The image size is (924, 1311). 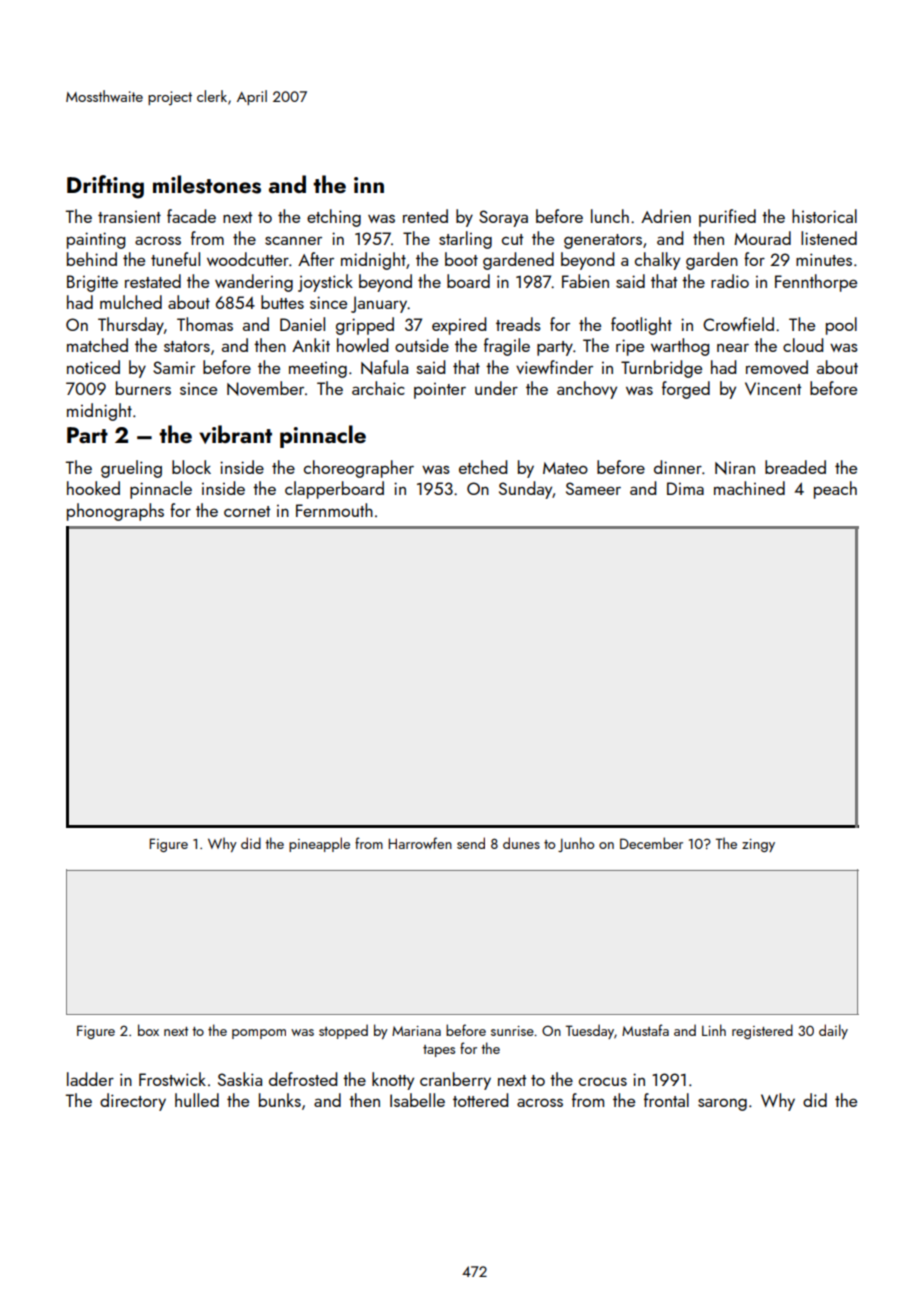 I want to click on Sunday, so click(x=526, y=490).
